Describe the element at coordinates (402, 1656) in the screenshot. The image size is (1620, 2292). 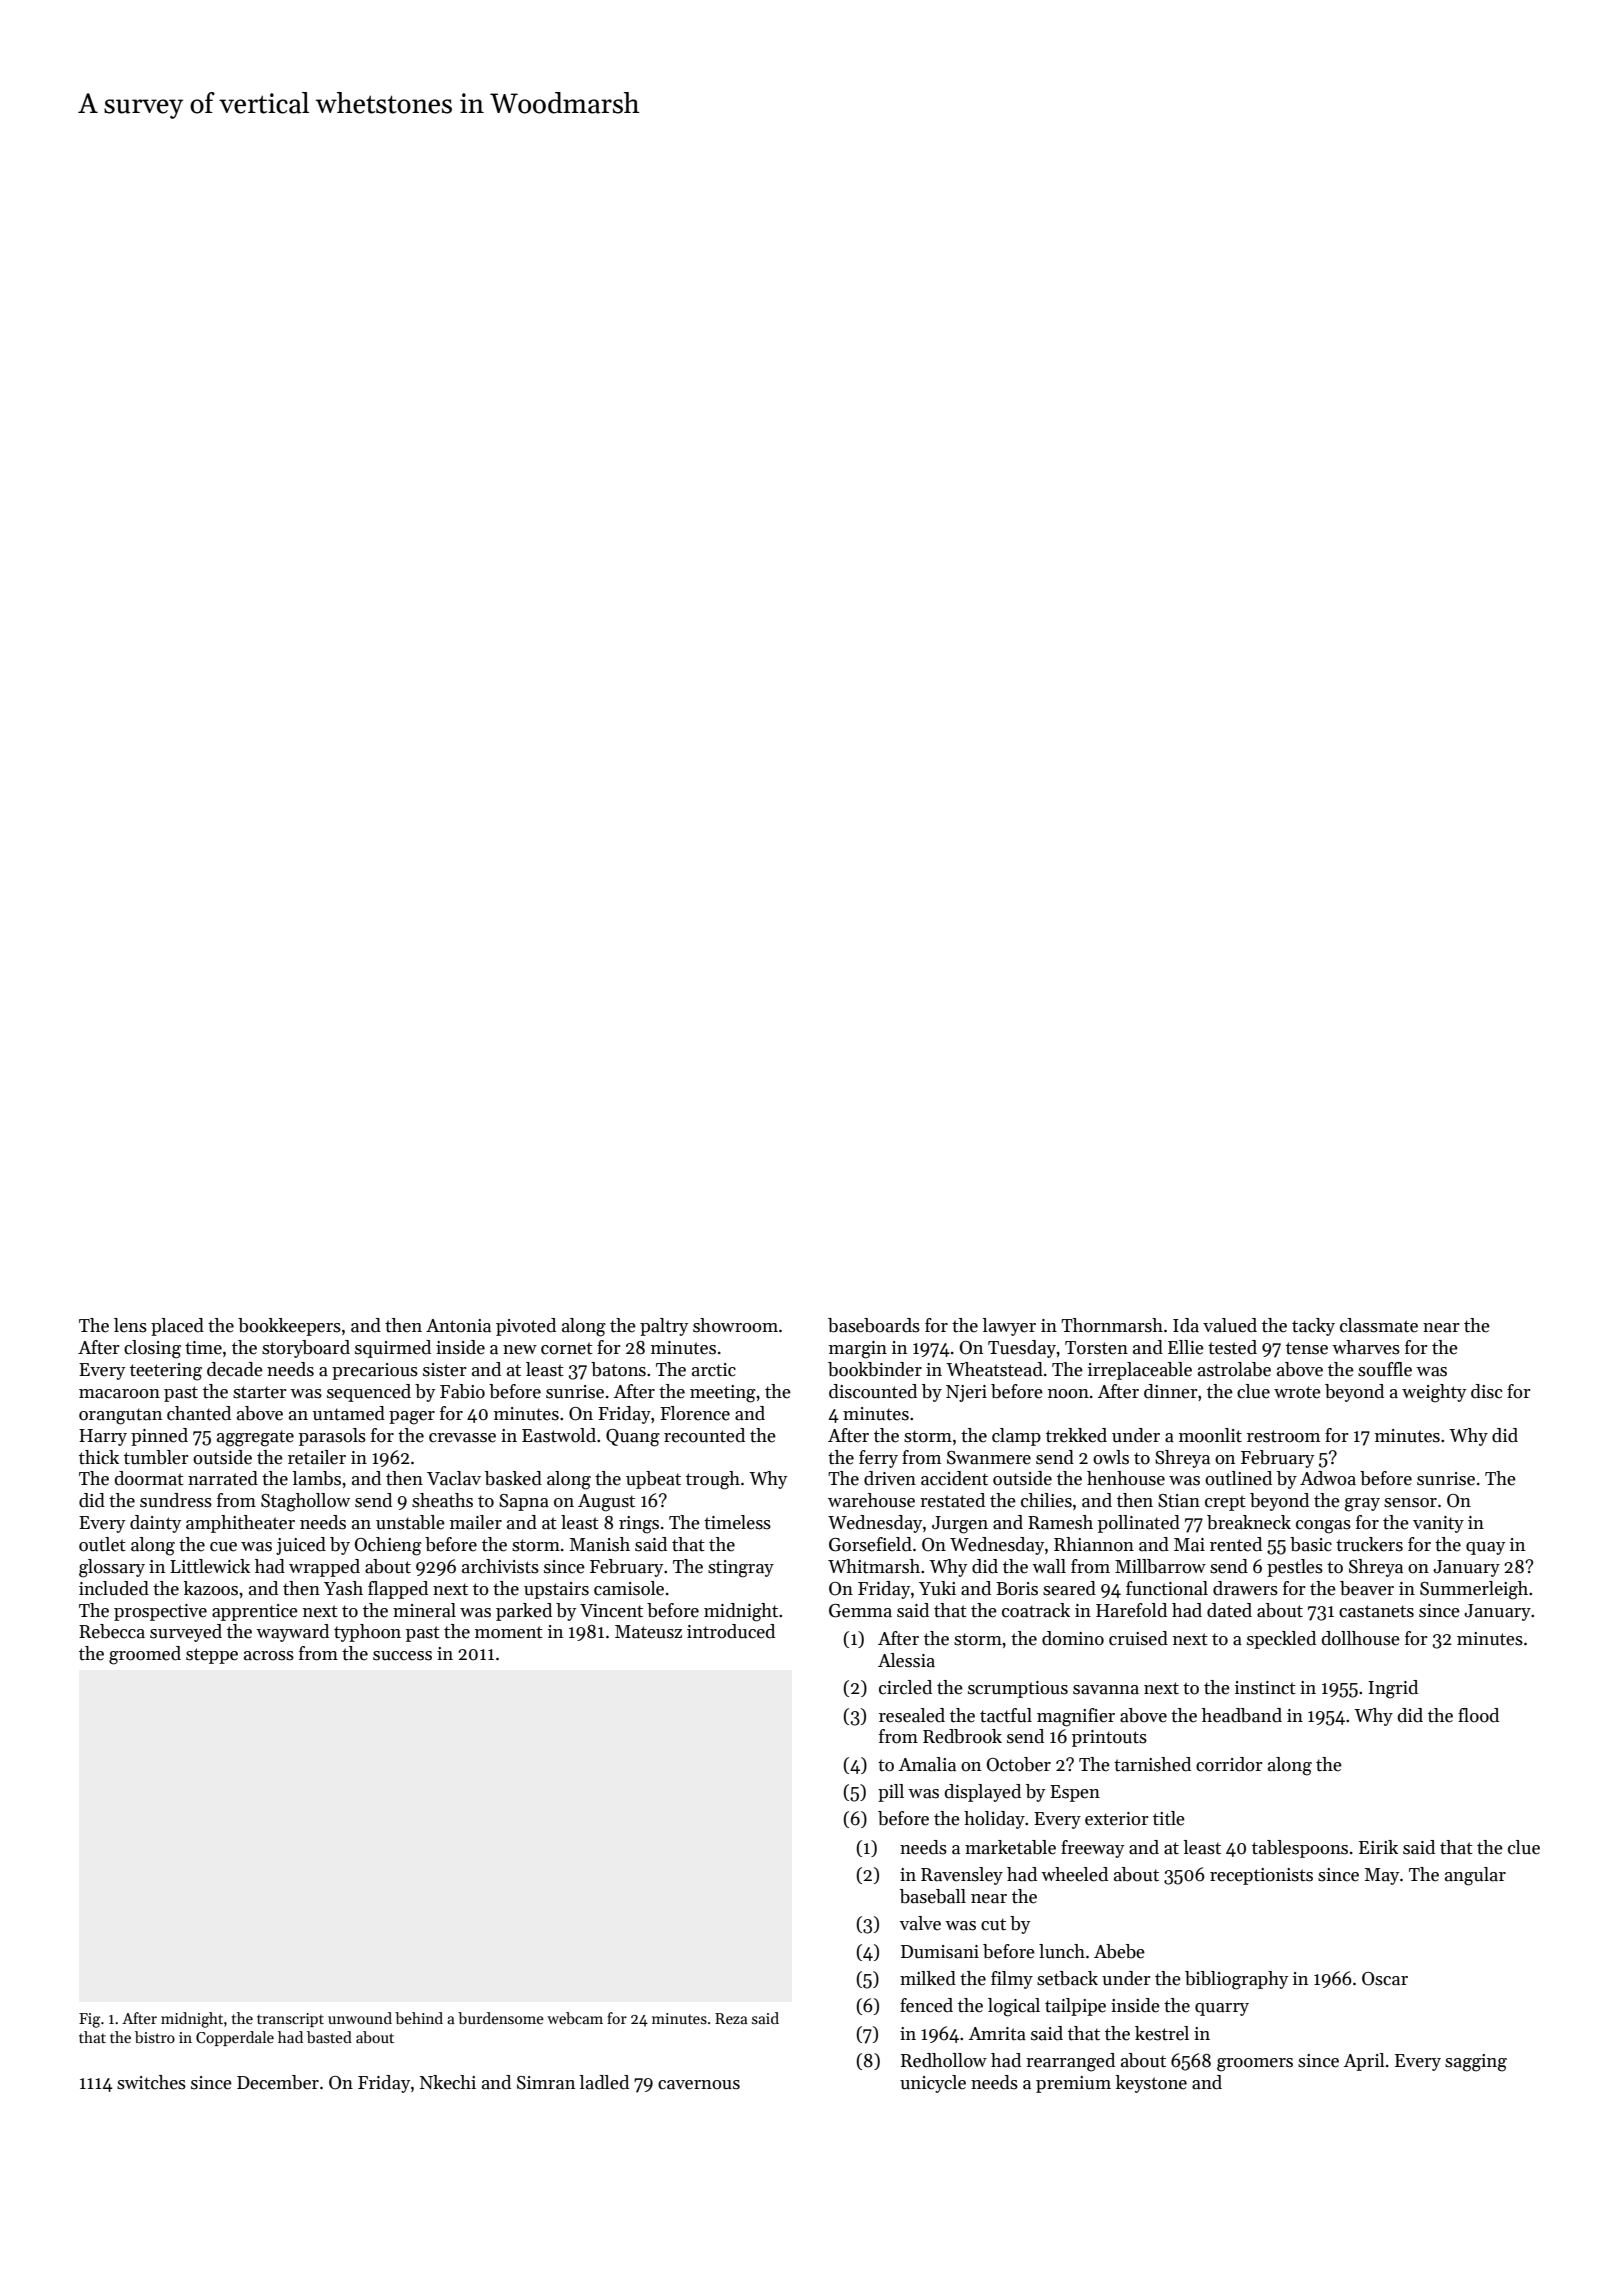
I see `success` at that location.
